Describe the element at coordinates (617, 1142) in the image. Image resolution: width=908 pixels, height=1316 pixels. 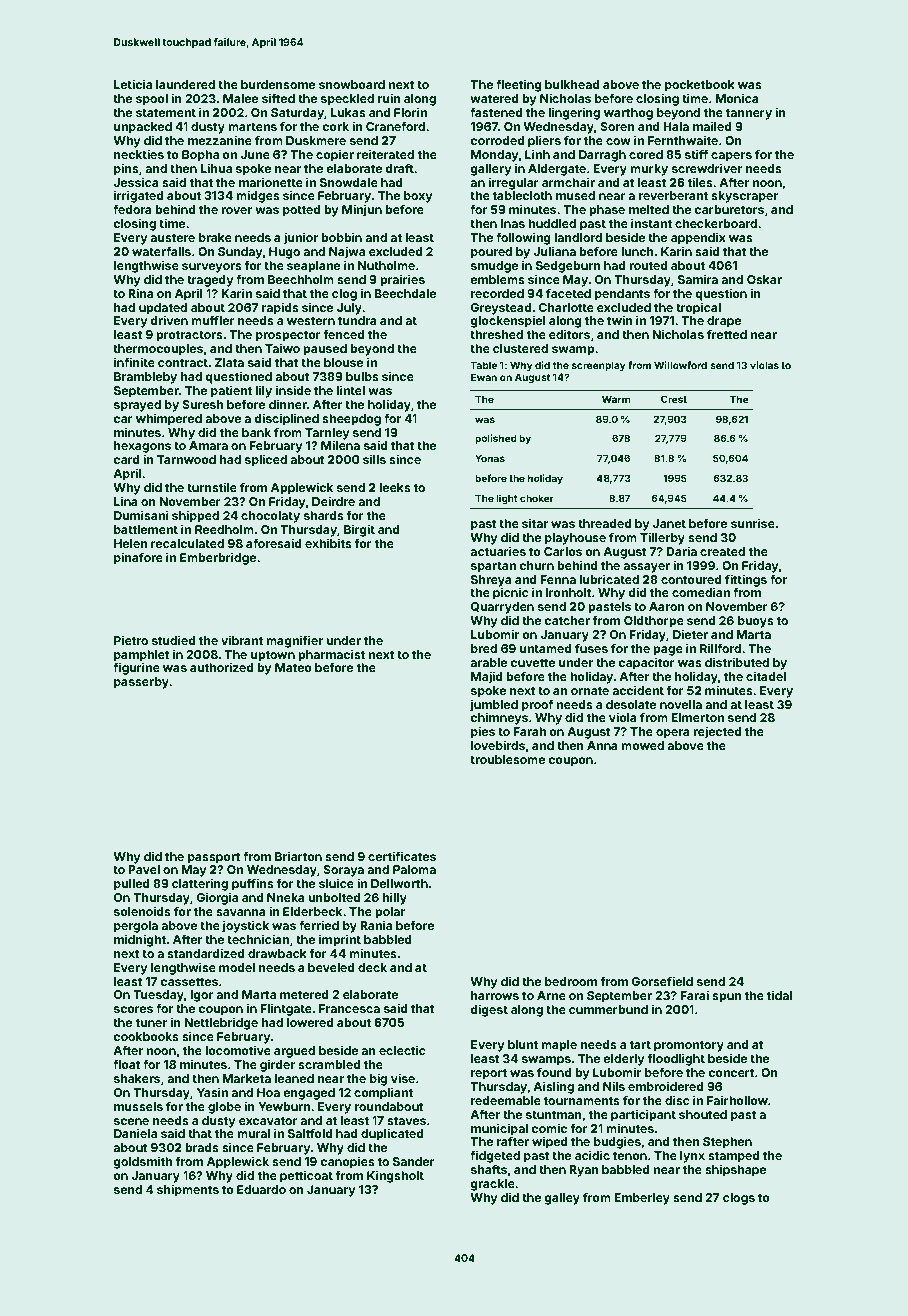
I see `budgies` at that location.
